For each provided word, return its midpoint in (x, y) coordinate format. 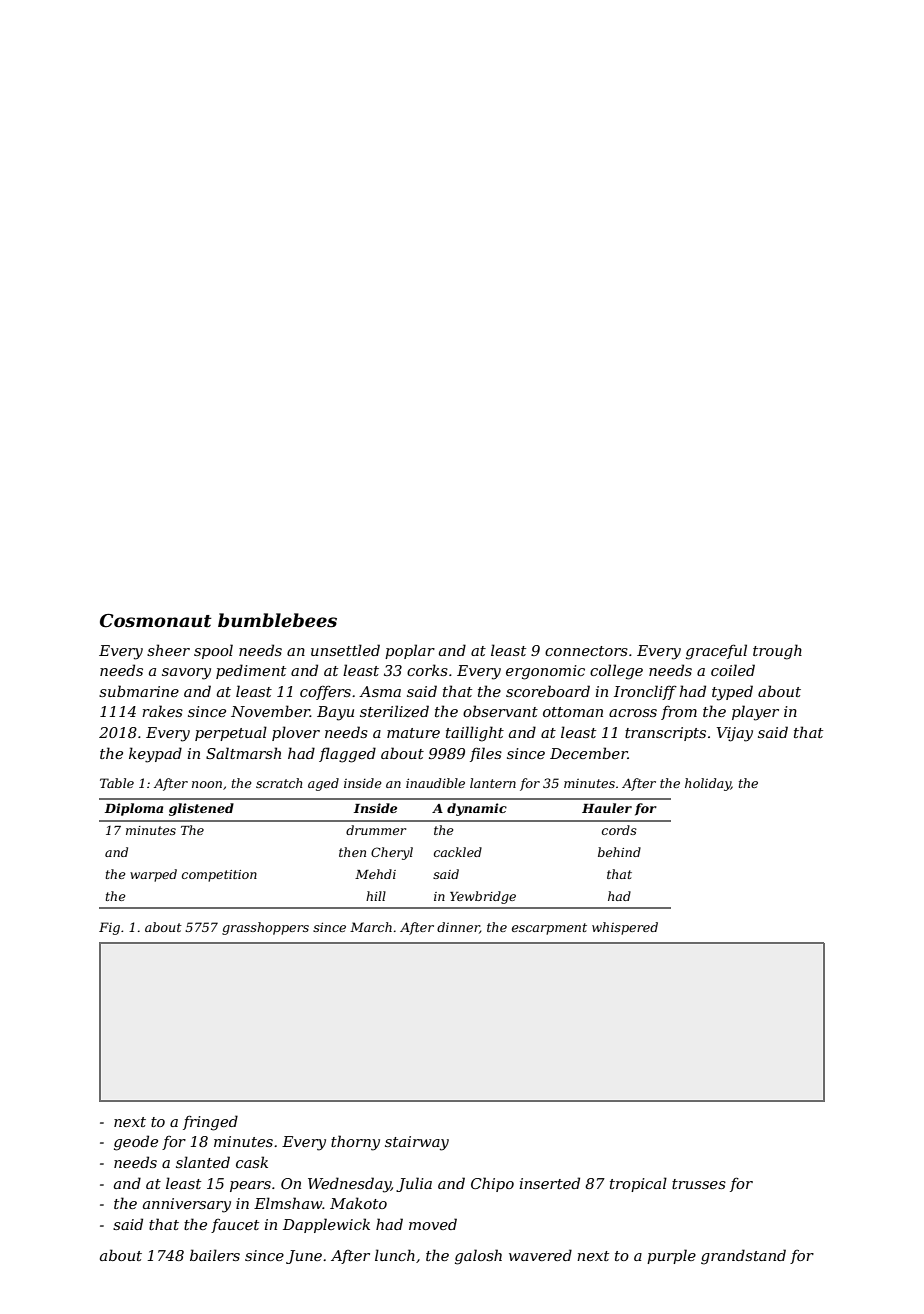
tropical (638, 1184)
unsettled (345, 650)
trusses (699, 1184)
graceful (716, 652)
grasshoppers (265, 928)
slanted (203, 1162)
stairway (417, 1143)
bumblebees (277, 620)
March (371, 927)
